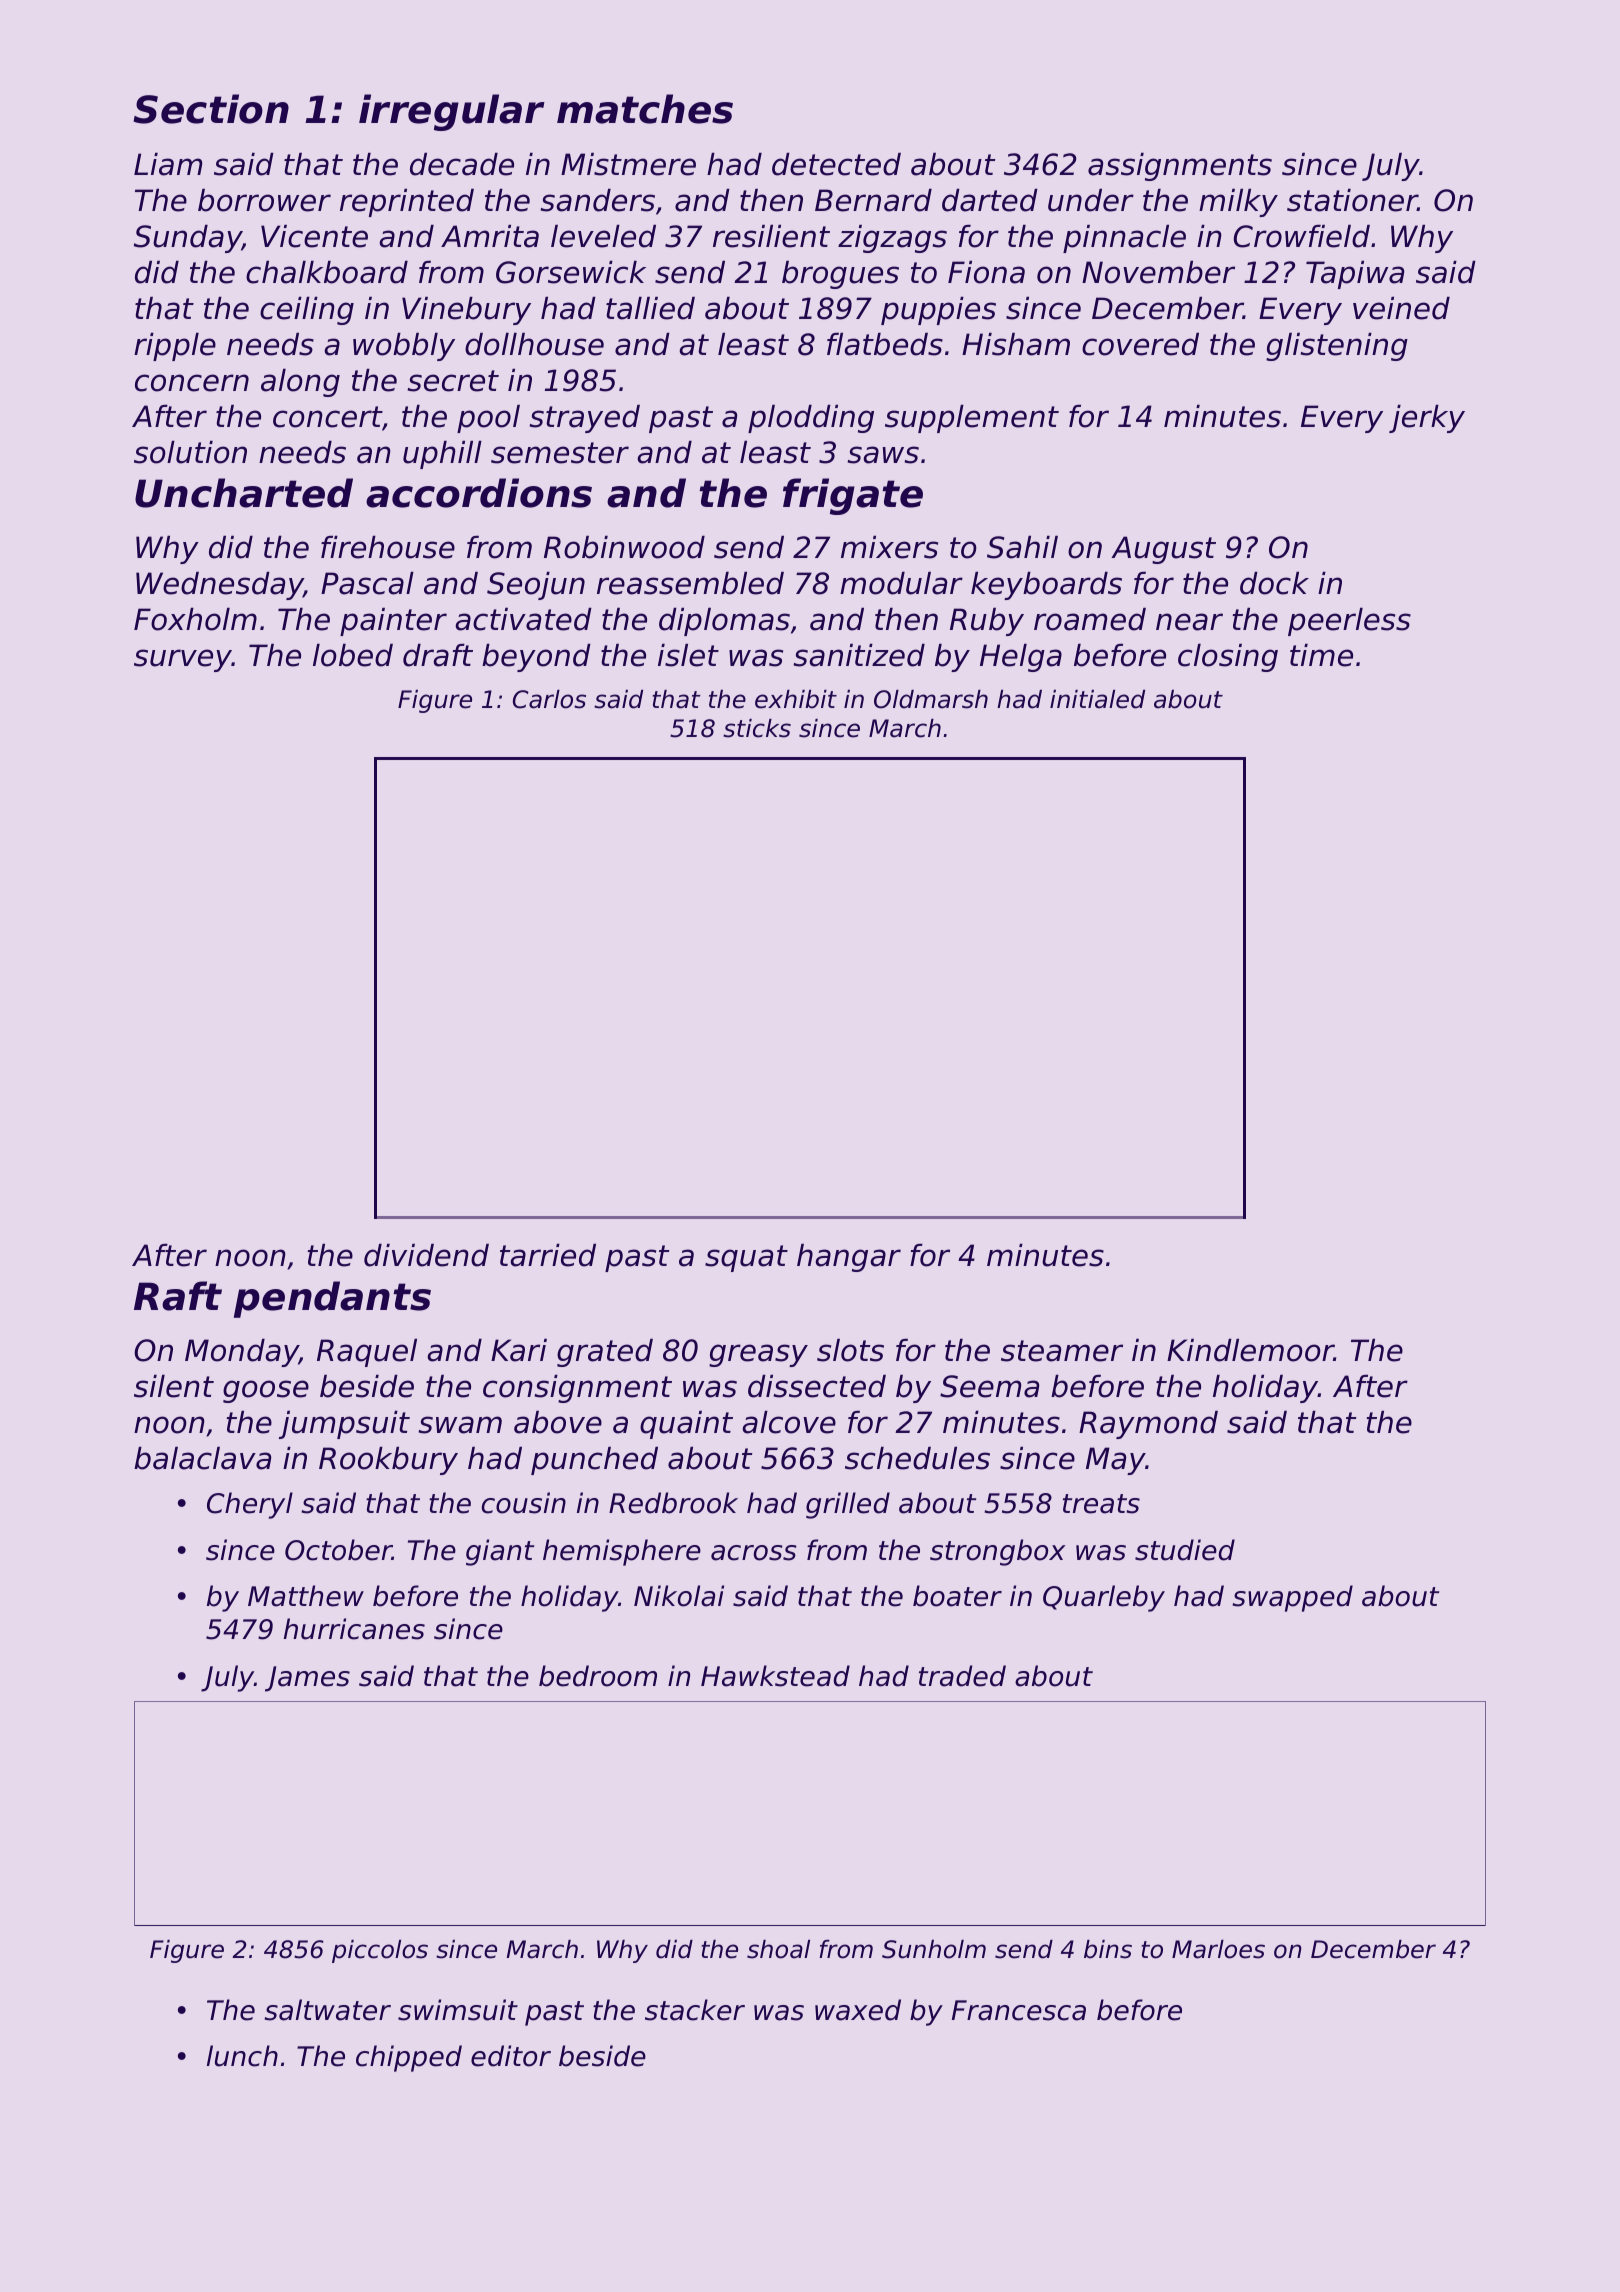 The width and height of the screenshot is (1620, 2292). I want to click on waxed, so click(858, 2010).
